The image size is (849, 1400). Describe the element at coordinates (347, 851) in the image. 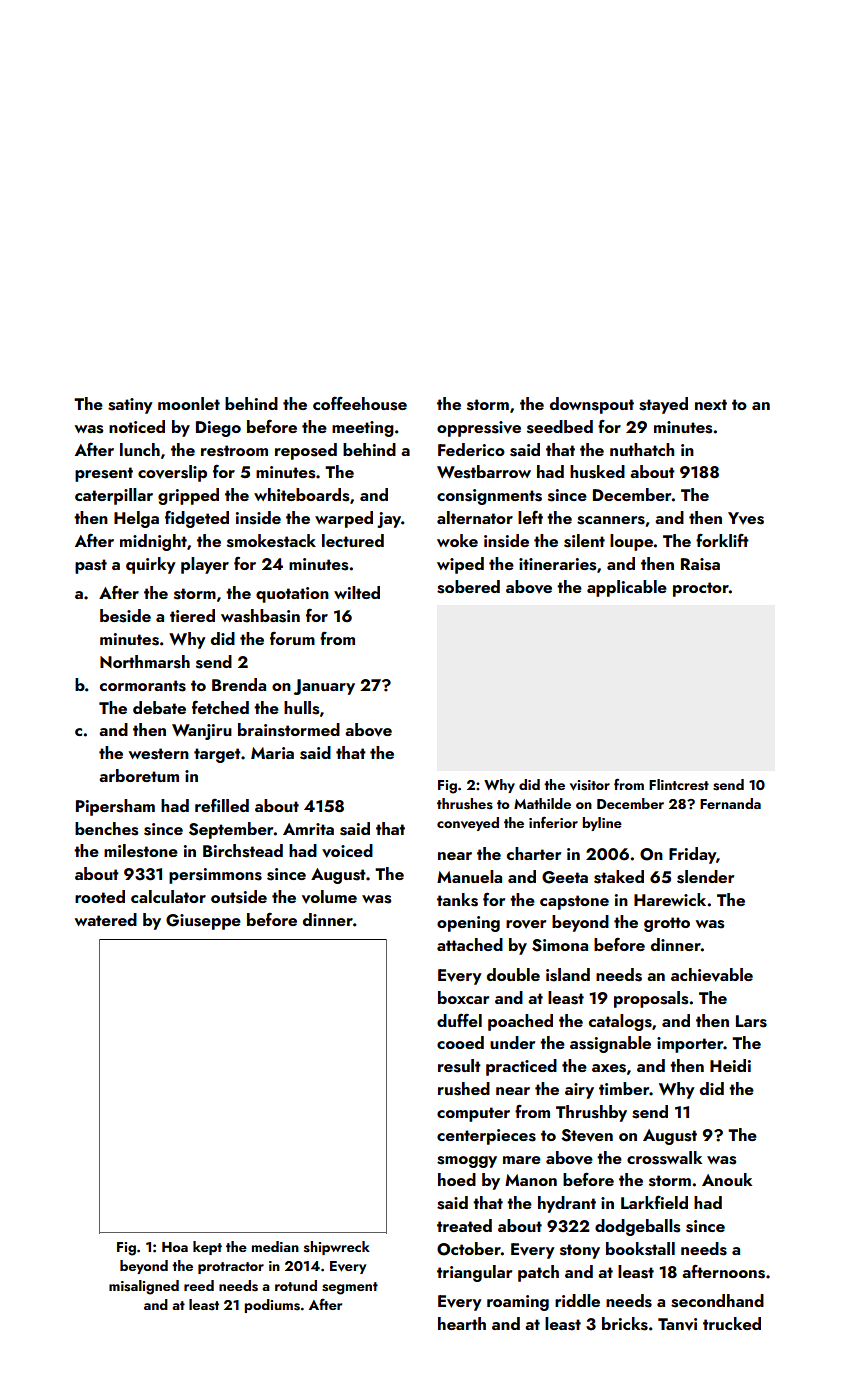

I see `voiced` at that location.
